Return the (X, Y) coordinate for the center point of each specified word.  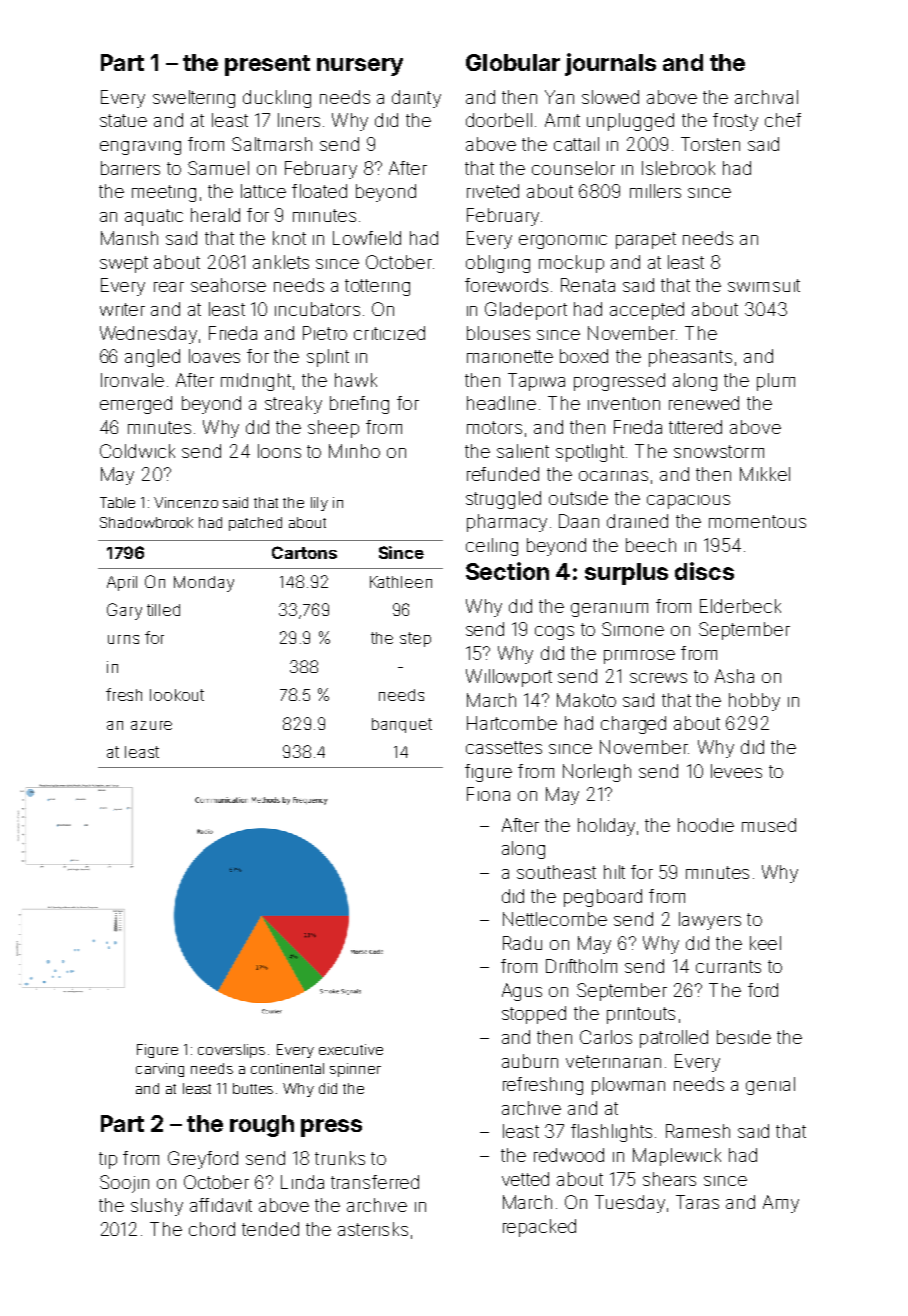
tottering (377, 287)
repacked (539, 1228)
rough (262, 1126)
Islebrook (678, 168)
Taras (697, 1202)
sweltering (194, 99)
